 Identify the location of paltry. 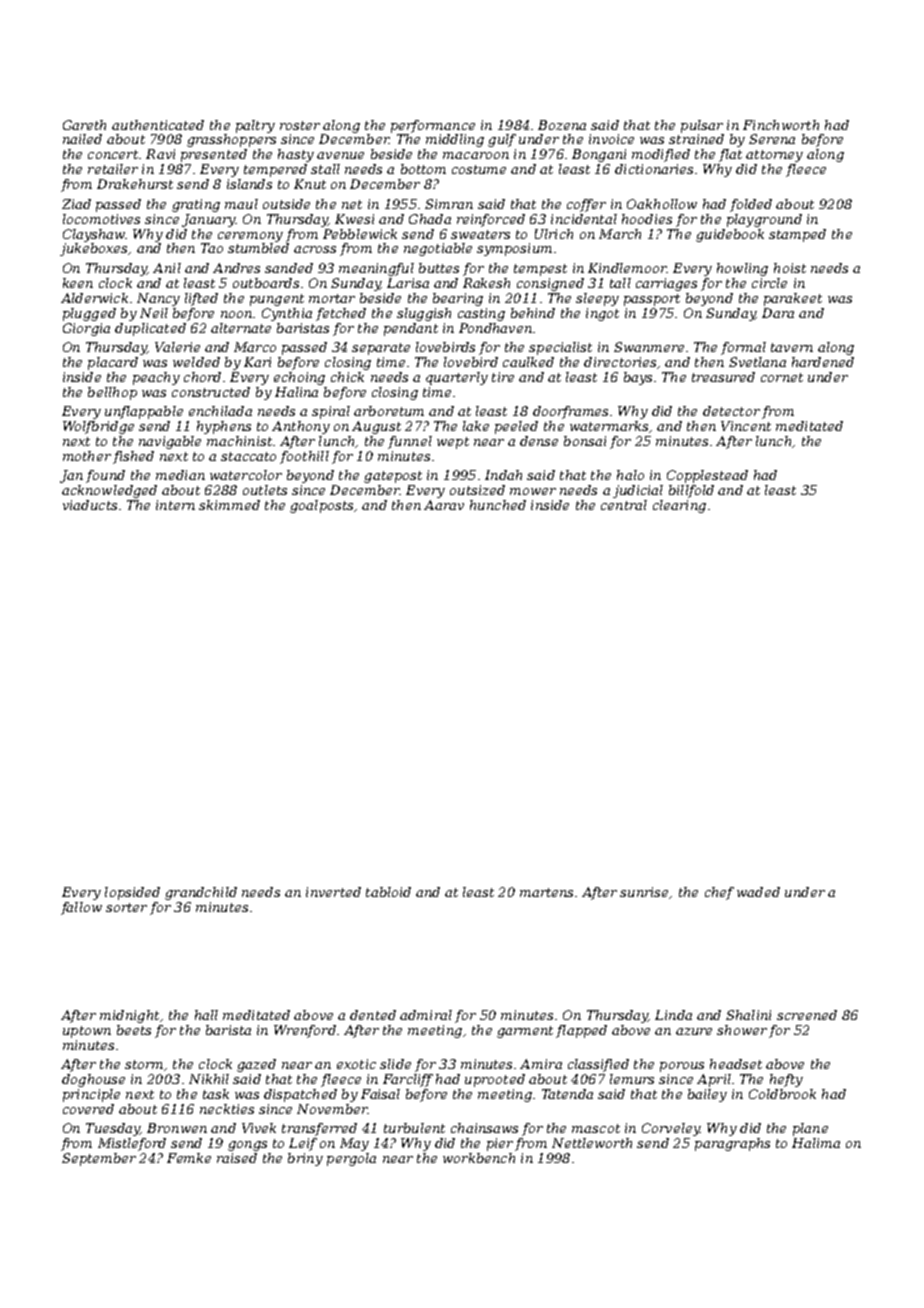
(255, 126).
